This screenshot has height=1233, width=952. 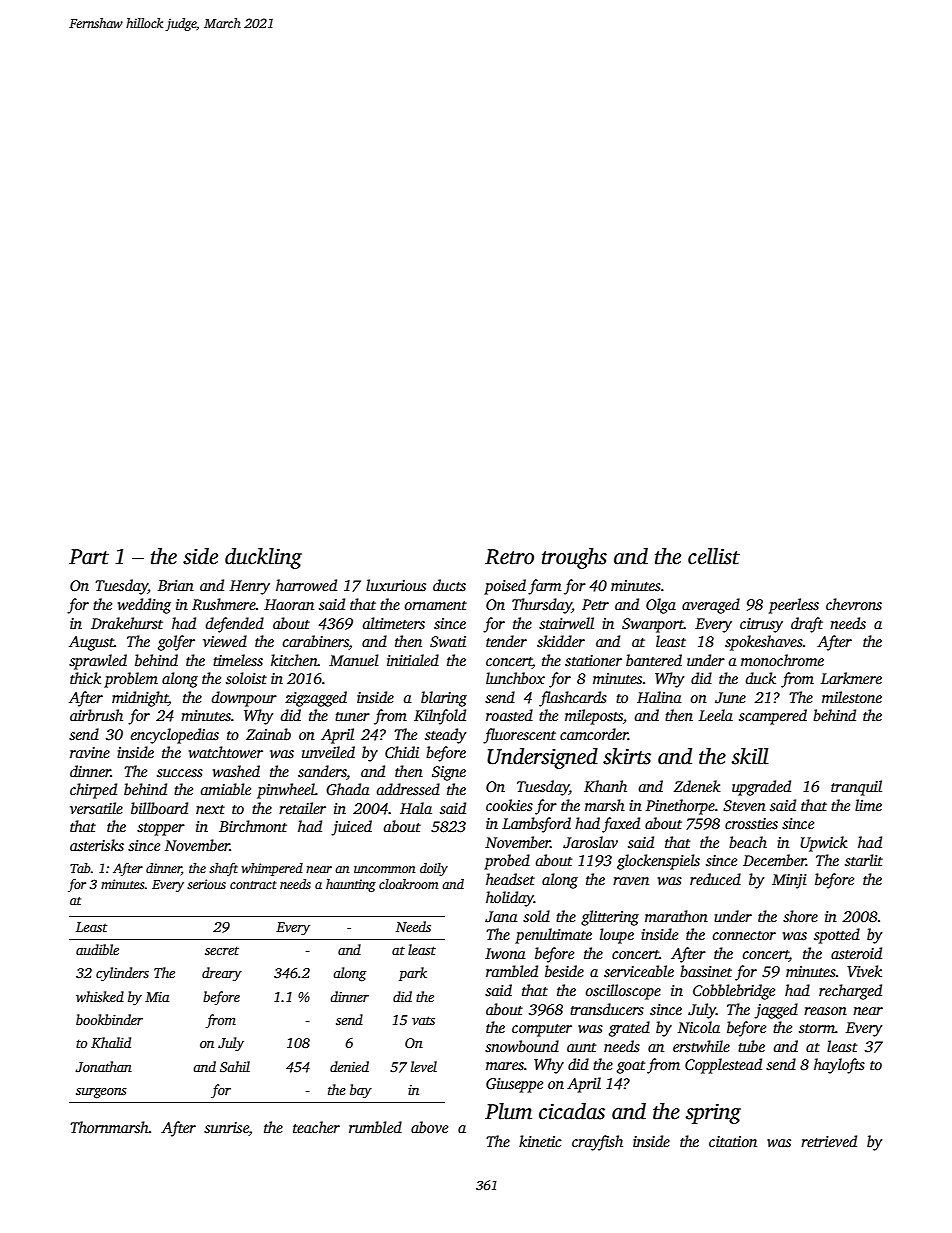 What do you see at coordinates (226, 1129) in the screenshot?
I see `sunrise` at bounding box center [226, 1129].
